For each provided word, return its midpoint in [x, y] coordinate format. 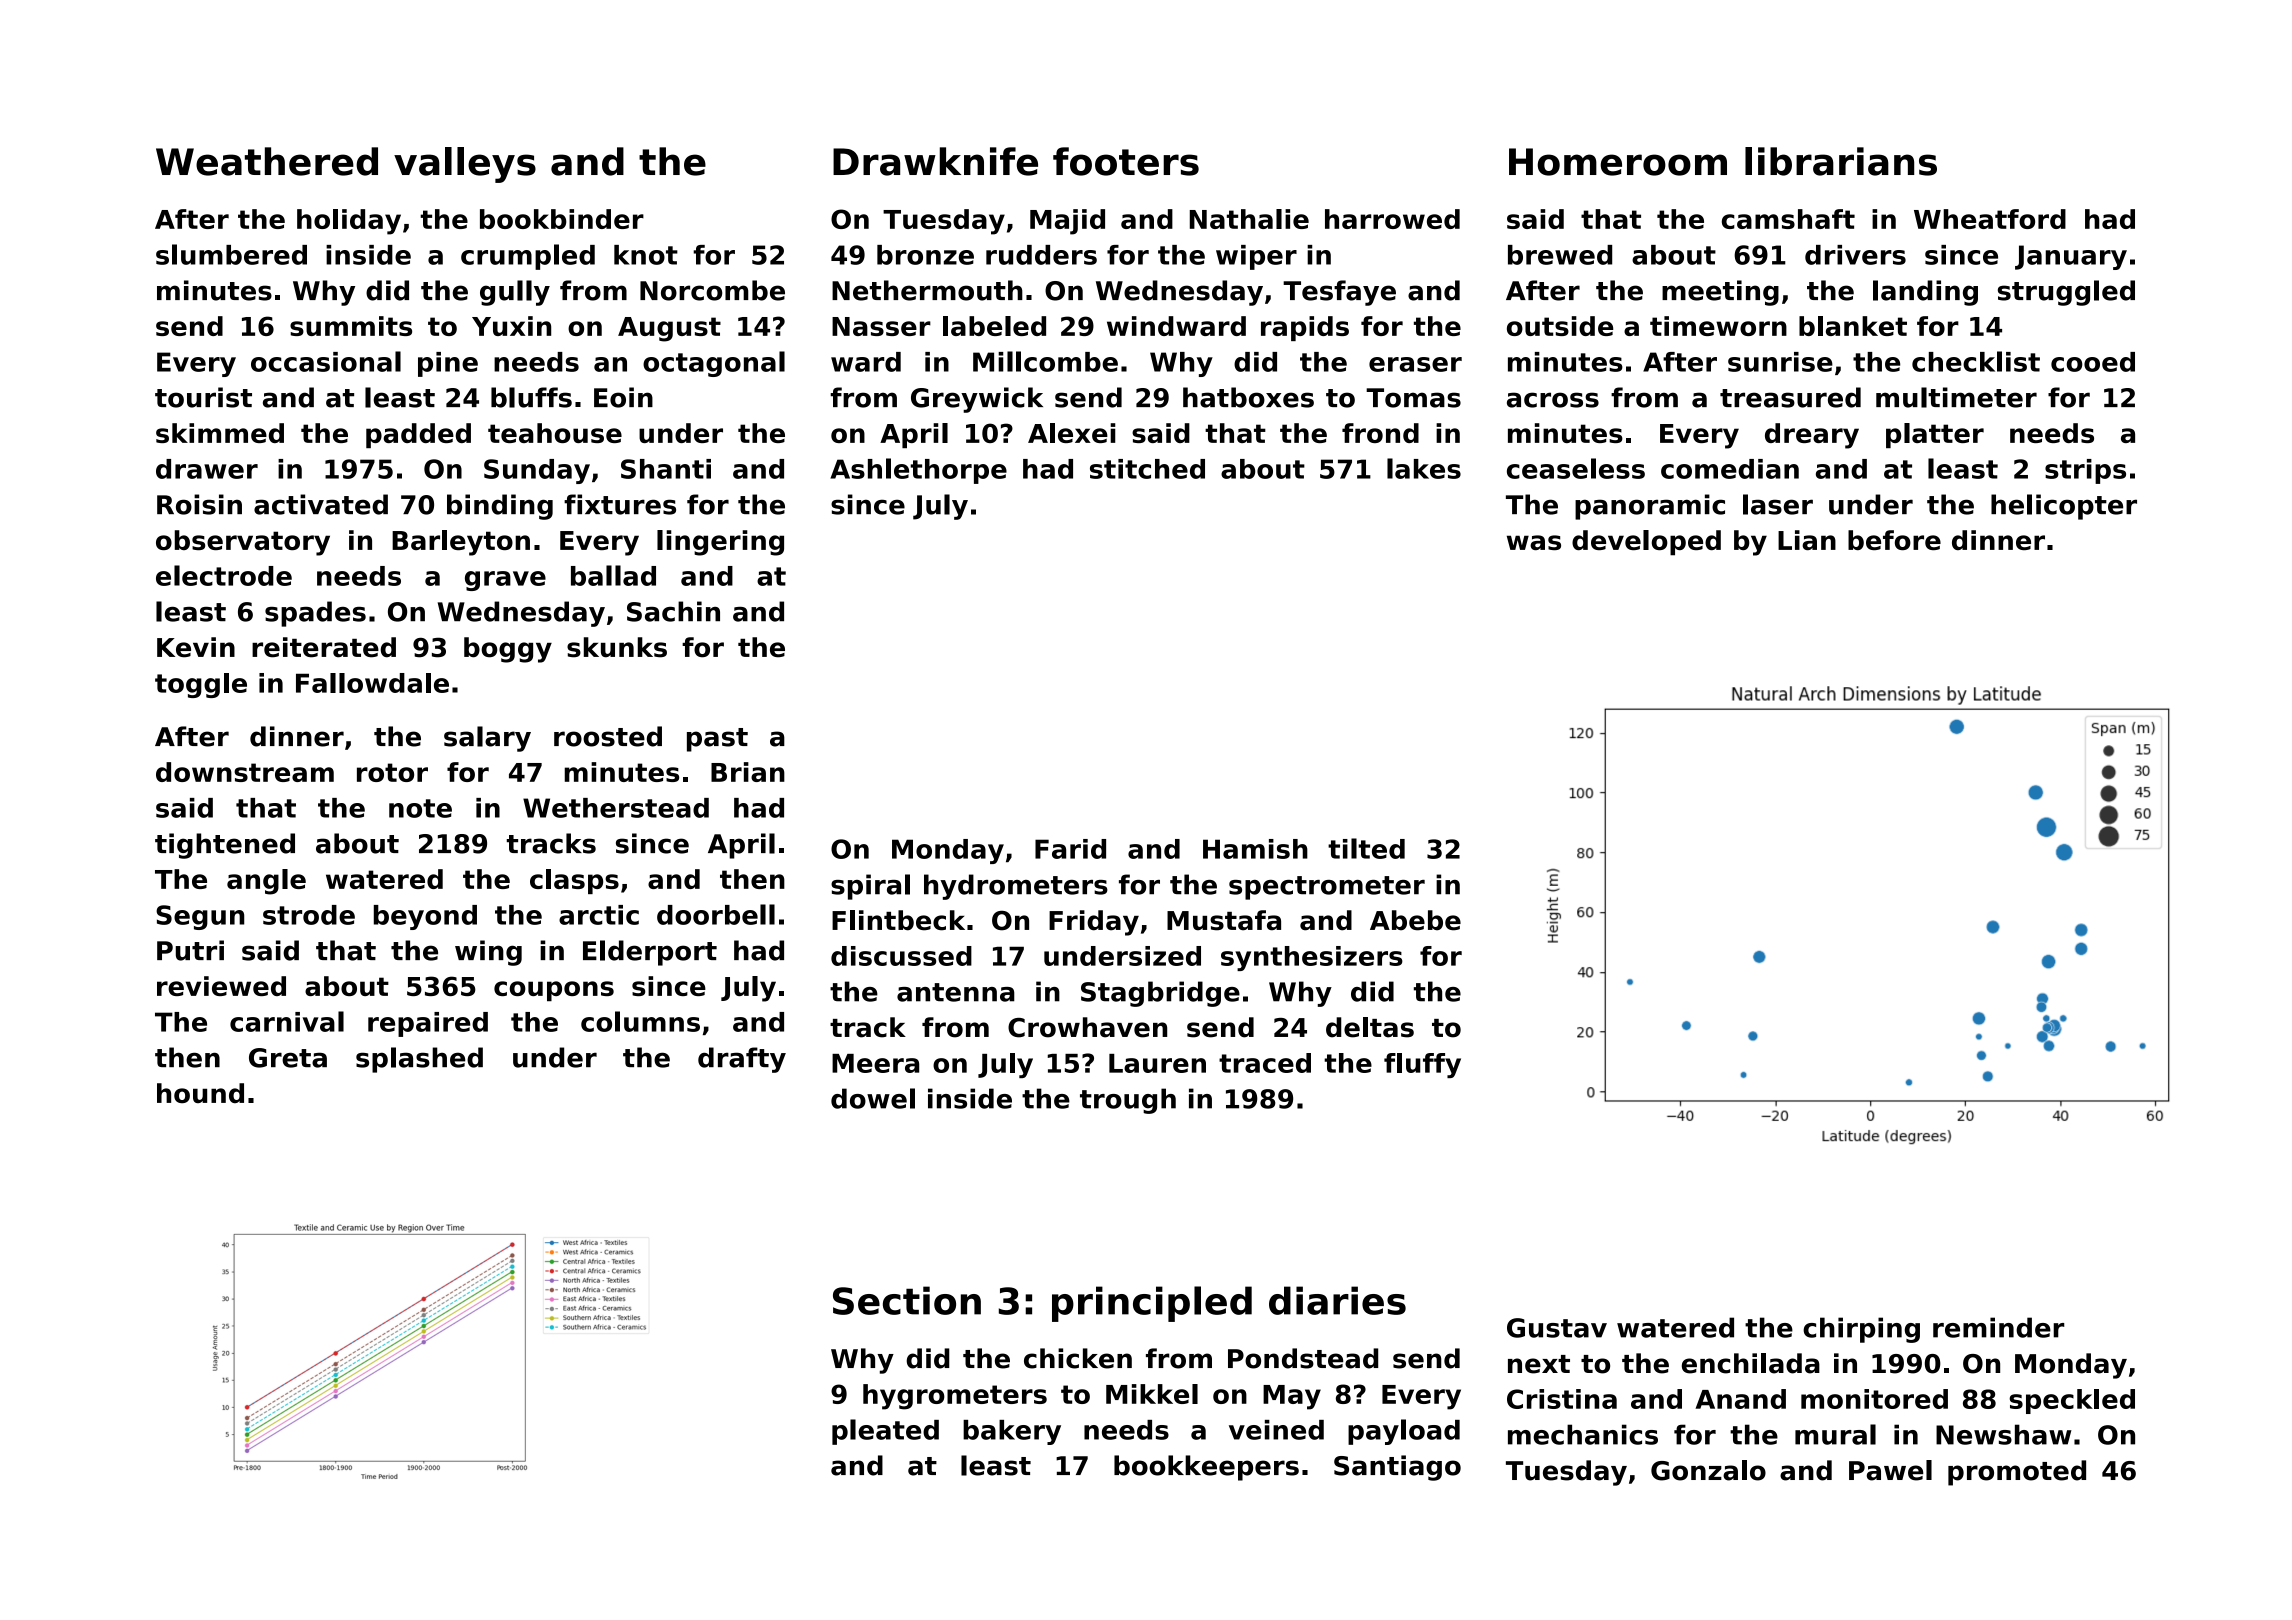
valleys [465, 165]
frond [1380, 433]
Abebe [1415, 920]
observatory [243, 543]
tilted [1366, 848]
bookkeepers [1206, 1468]
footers [1126, 161]
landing [1925, 293]
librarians [1841, 161]
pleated [885, 1432]
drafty [742, 1060]
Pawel [1890, 1470]
